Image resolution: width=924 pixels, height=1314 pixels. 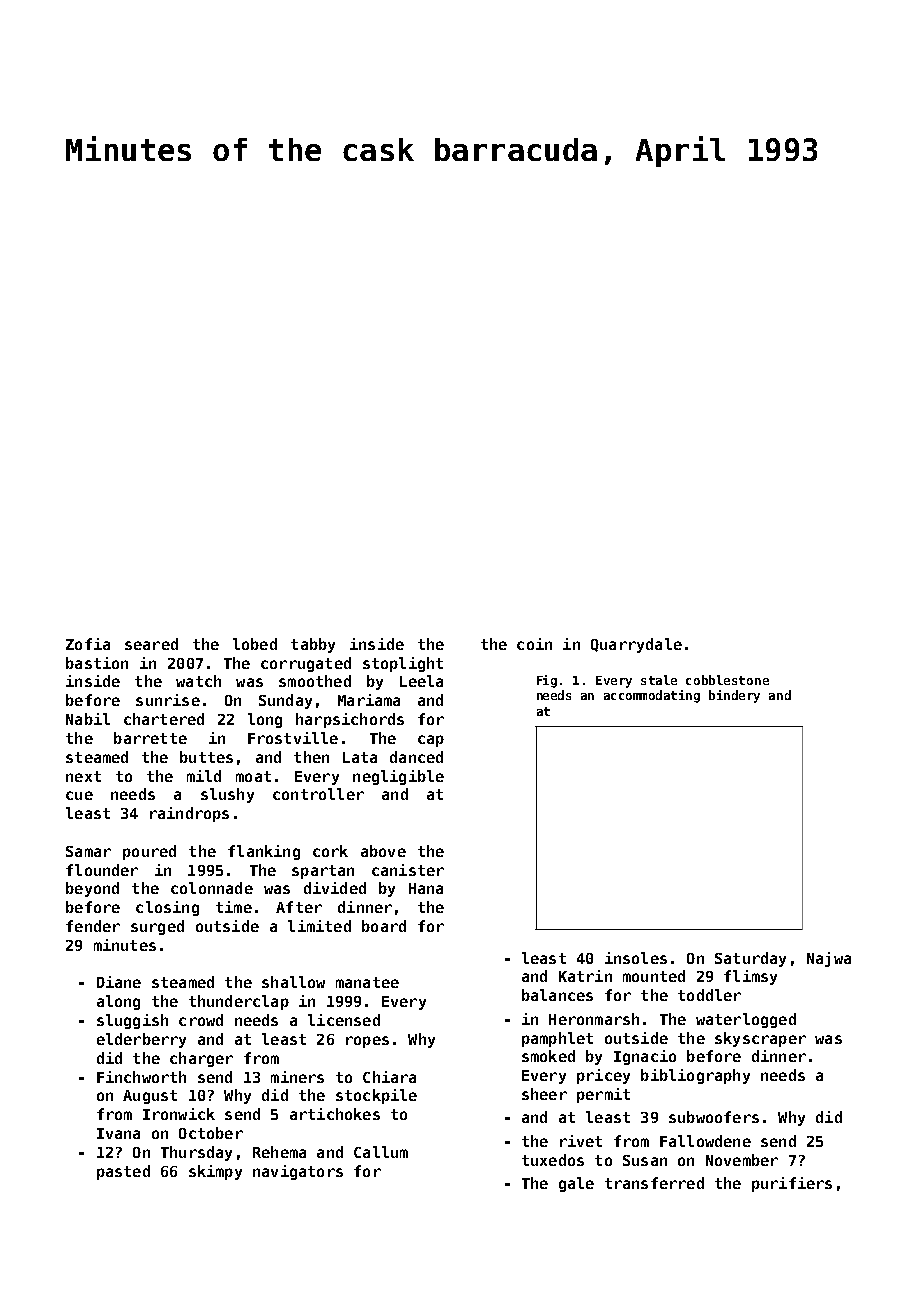 What do you see at coordinates (431, 741) in the page?
I see `cap` at bounding box center [431, 741].
